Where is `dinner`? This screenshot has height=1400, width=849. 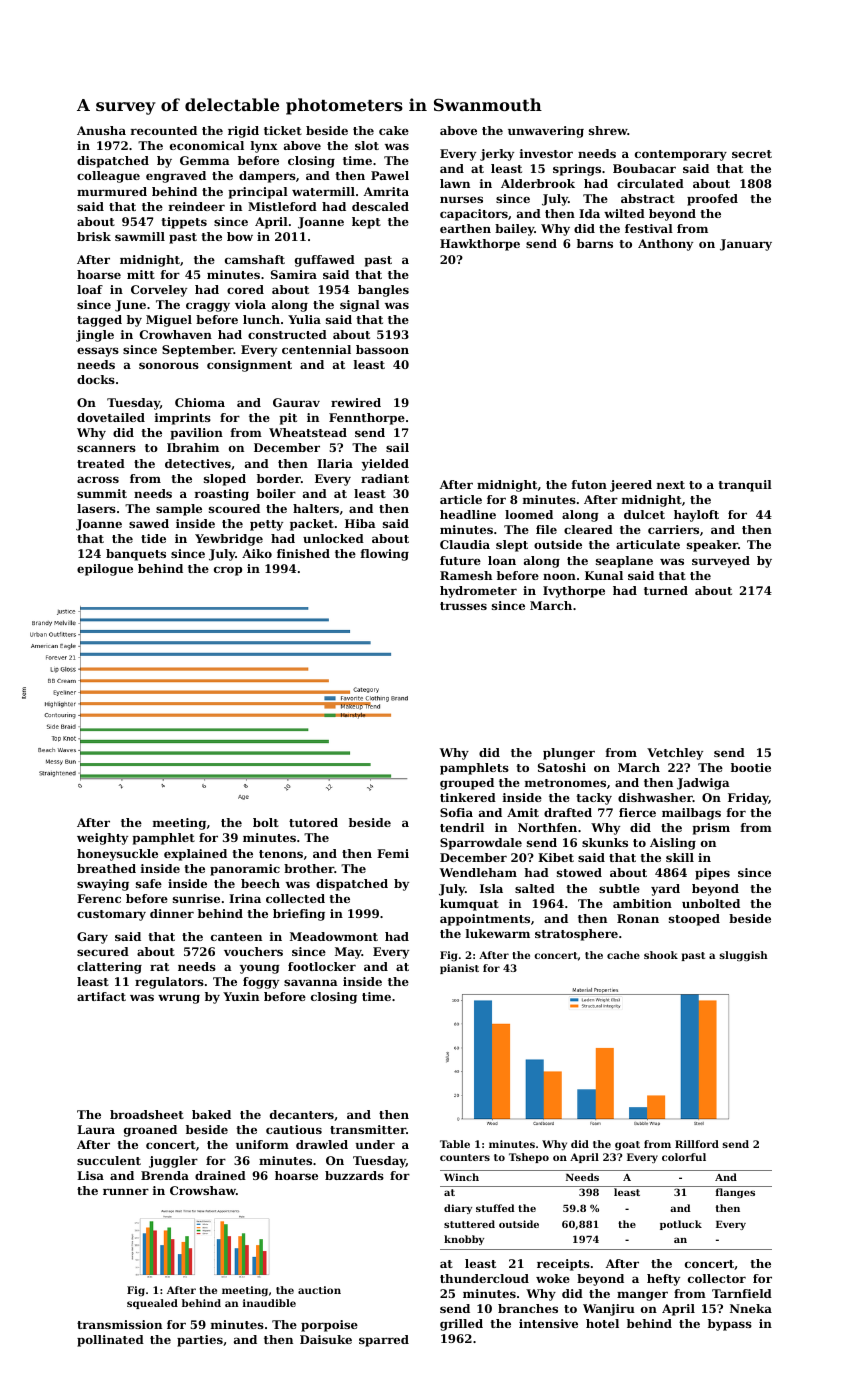 dinner is located at coordinates (172, 913).
